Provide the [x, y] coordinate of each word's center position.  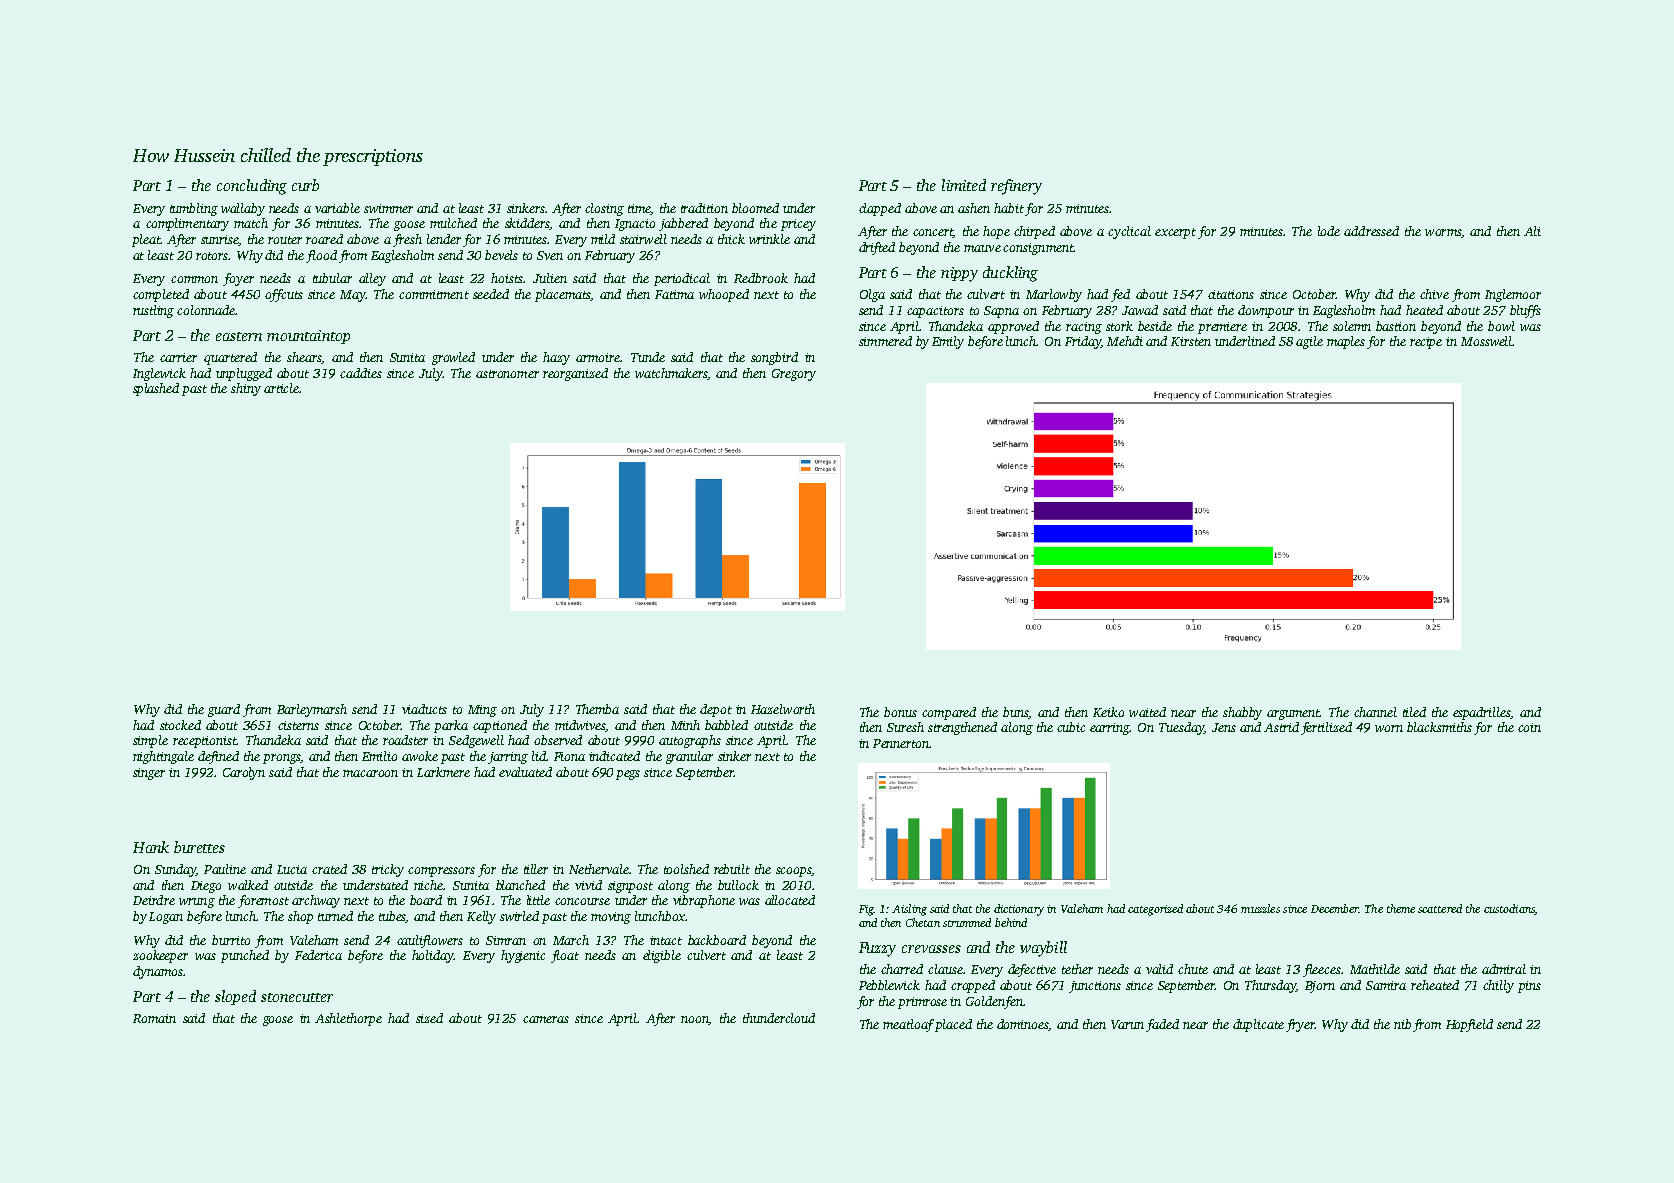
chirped [1034, 232]
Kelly [481, 917]
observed [558, 740]
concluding [252, 187]
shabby [1242, 713]
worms [1443, 232]
